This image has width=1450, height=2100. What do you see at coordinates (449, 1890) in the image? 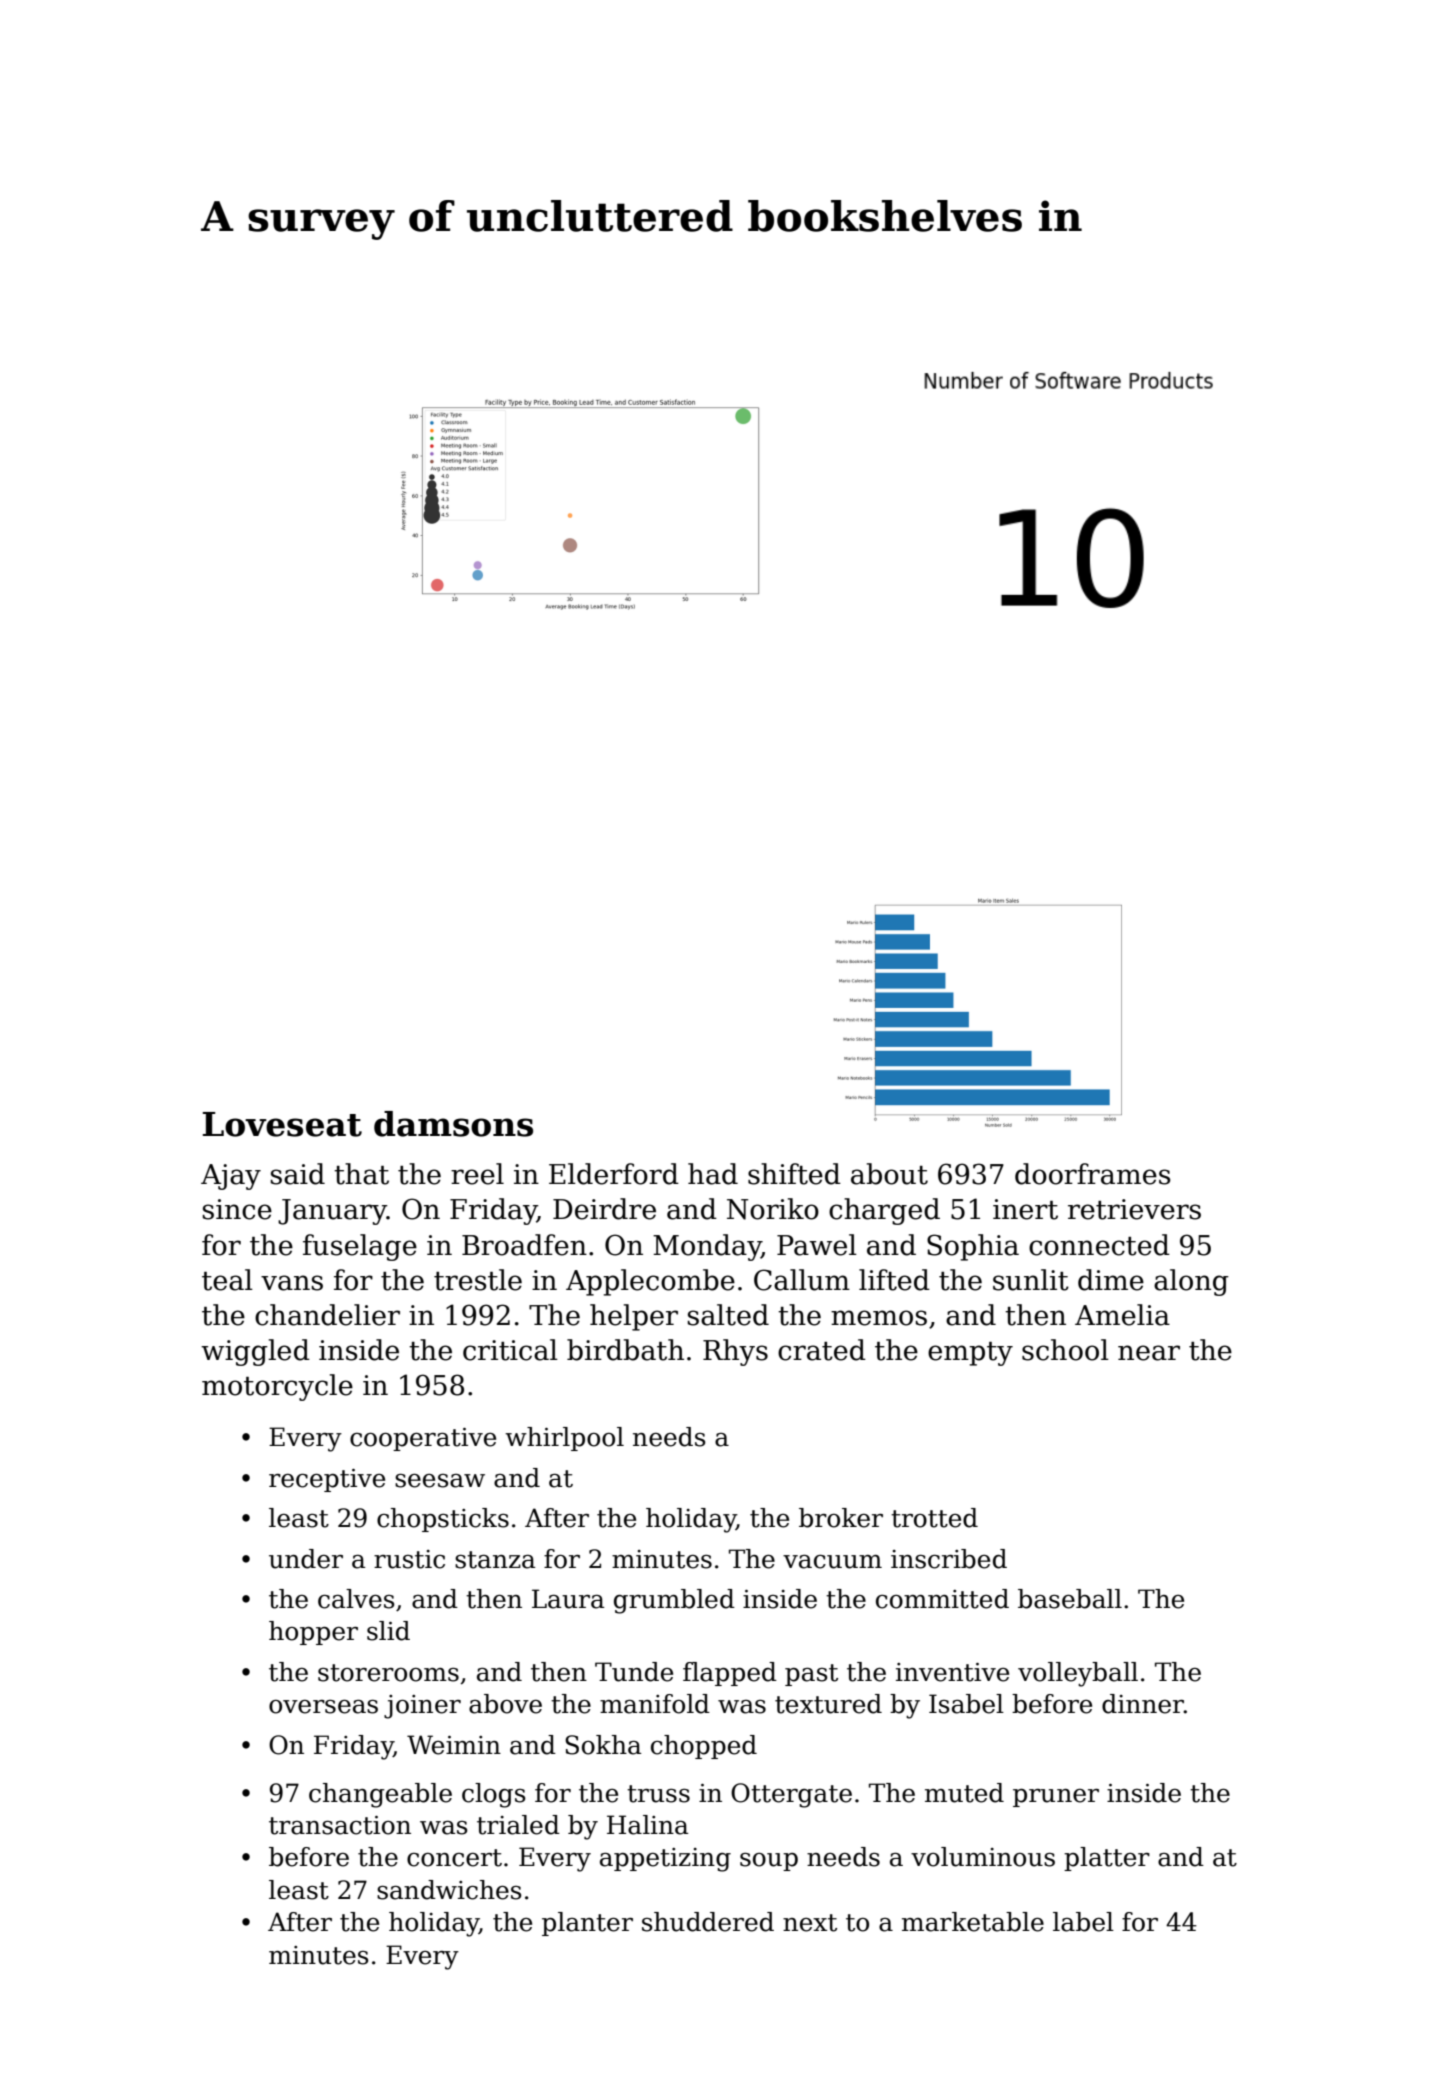
I see `sandwiches` at bounding box center [449, 1890].
